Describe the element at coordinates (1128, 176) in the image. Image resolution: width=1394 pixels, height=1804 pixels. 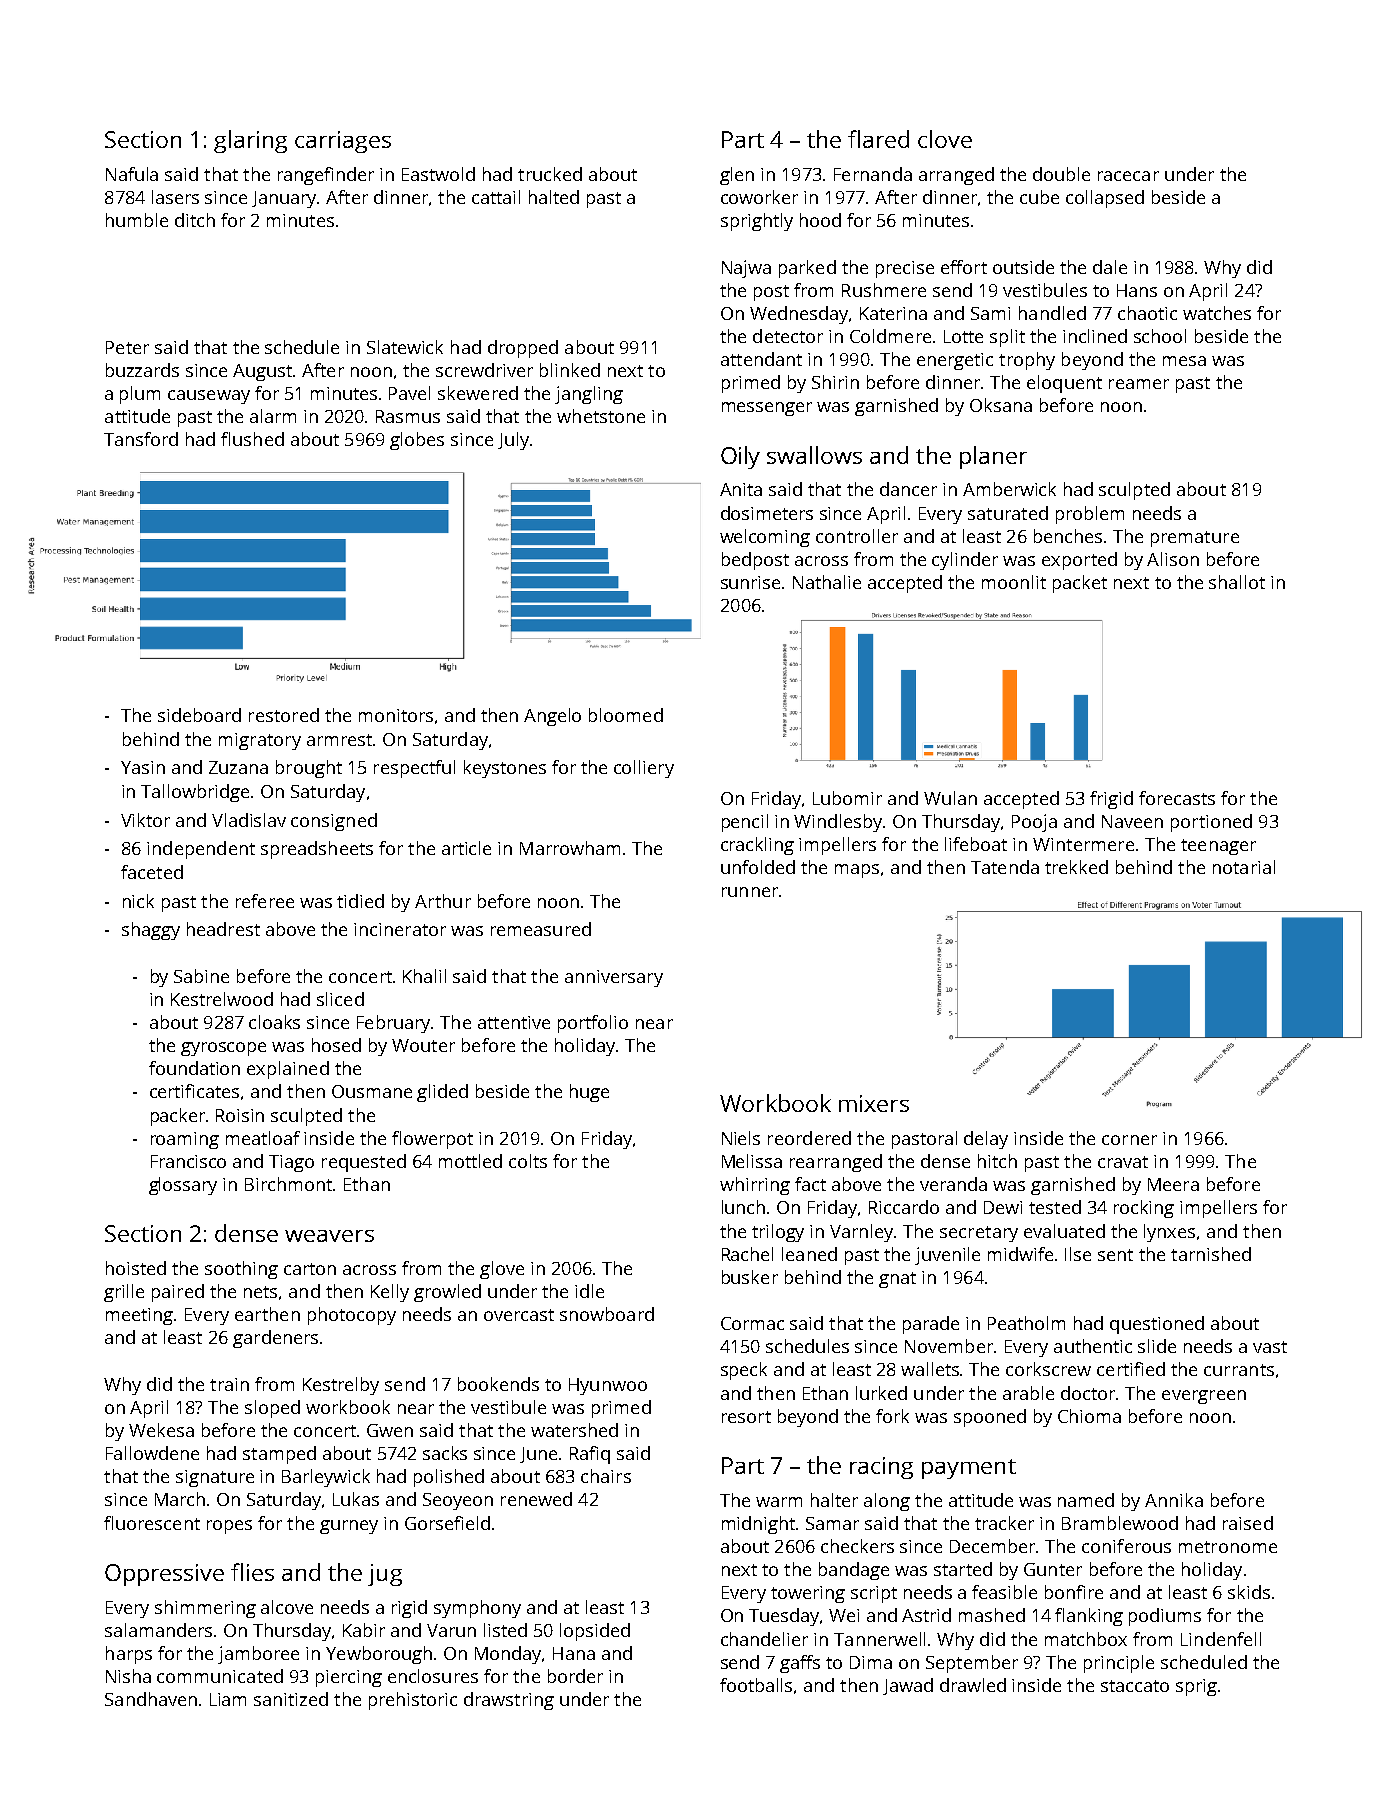
I see `racecar` at that location.
